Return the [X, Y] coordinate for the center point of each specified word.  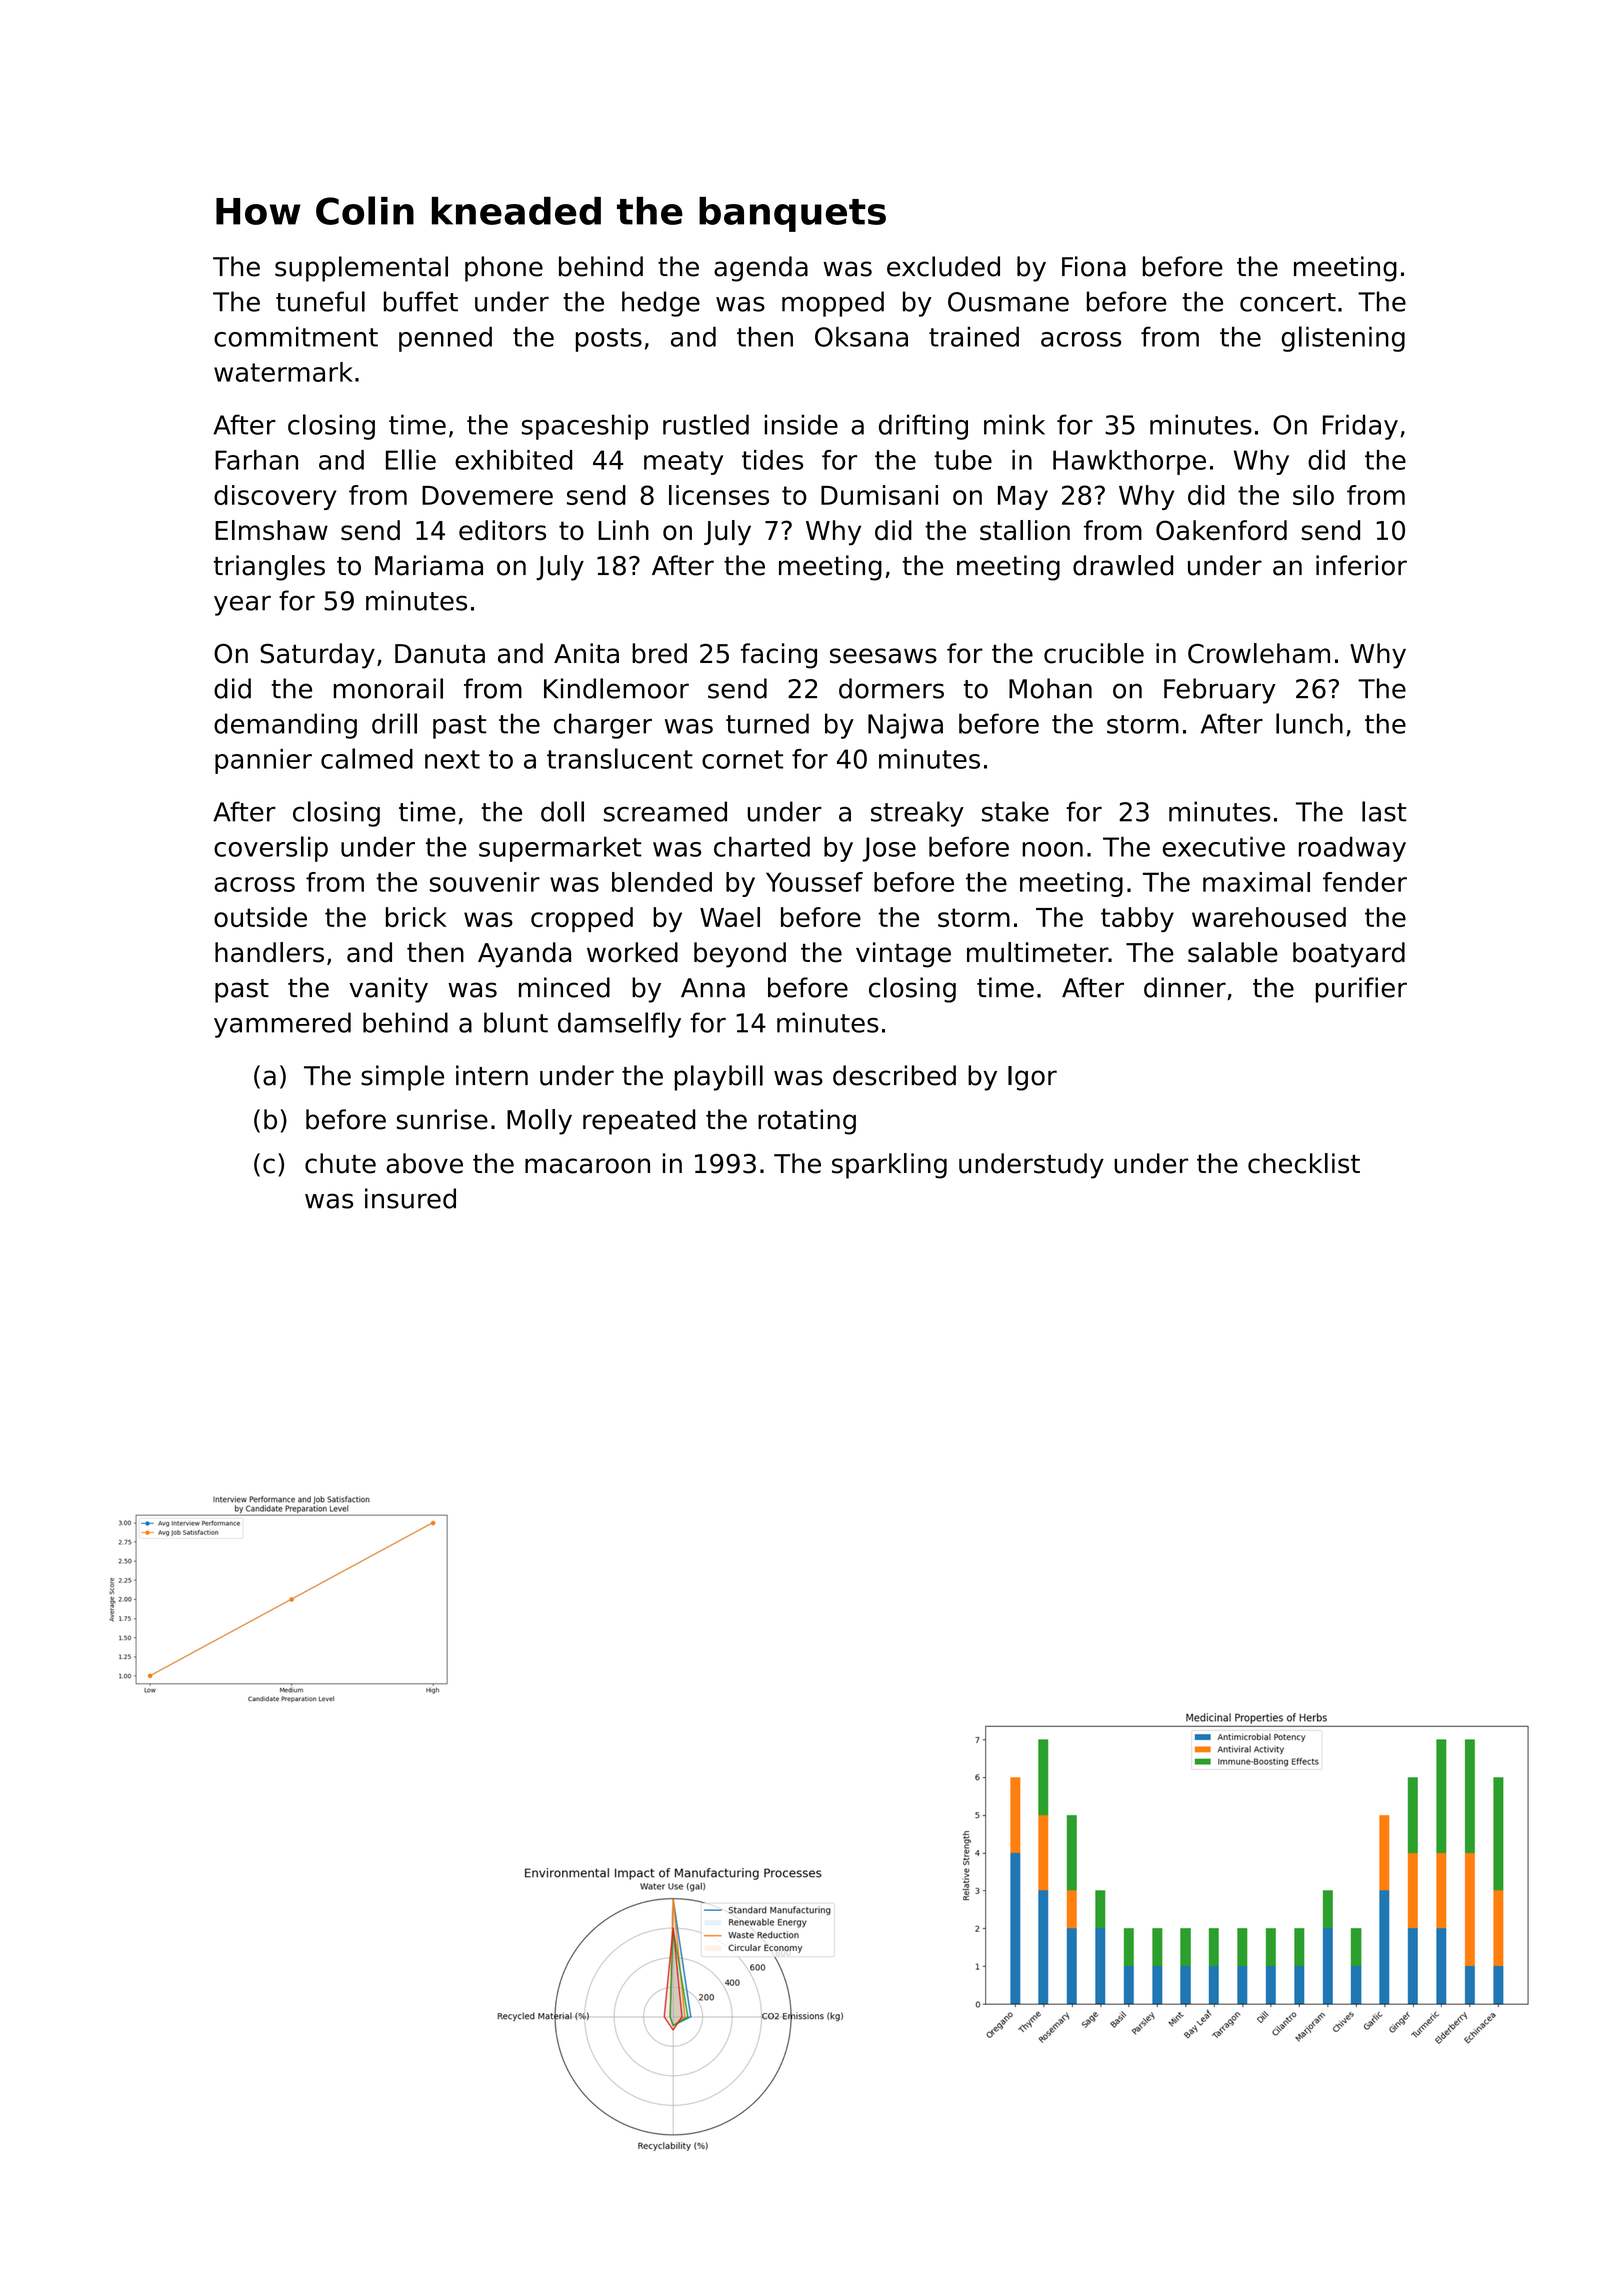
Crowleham [1259, 653]
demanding [285, 726]
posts [609, 340]
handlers [269, 952]
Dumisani [879, 495]
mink [1014, 424]
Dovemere [487, 495]
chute [340, 1163]
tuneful [320, 301]
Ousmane [1008, 302]
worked [632, 952]
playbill [719, 1078]
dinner [1185, 987]
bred [659, 653]
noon [1052, 849]
